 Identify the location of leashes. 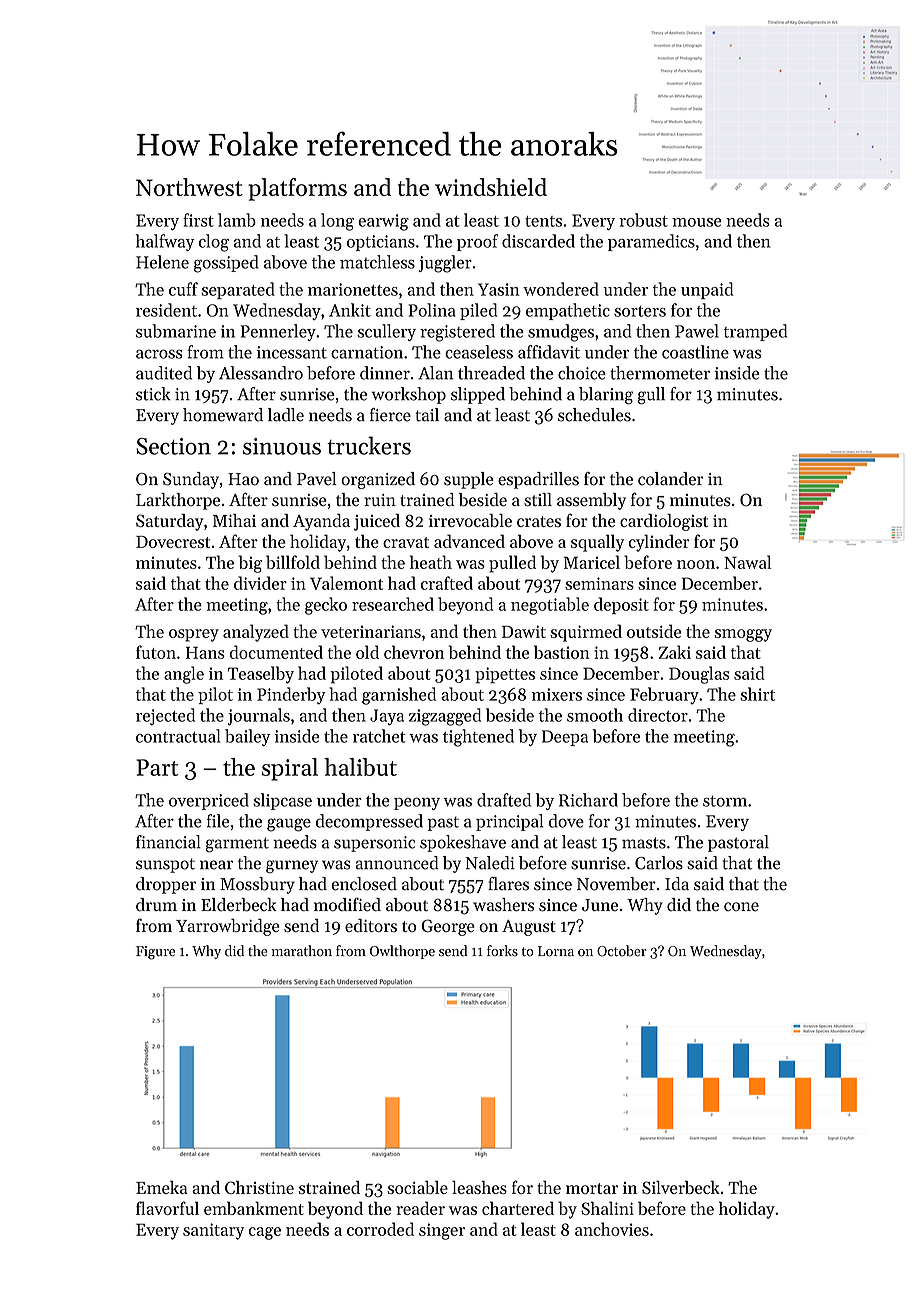
(479, 1187).
